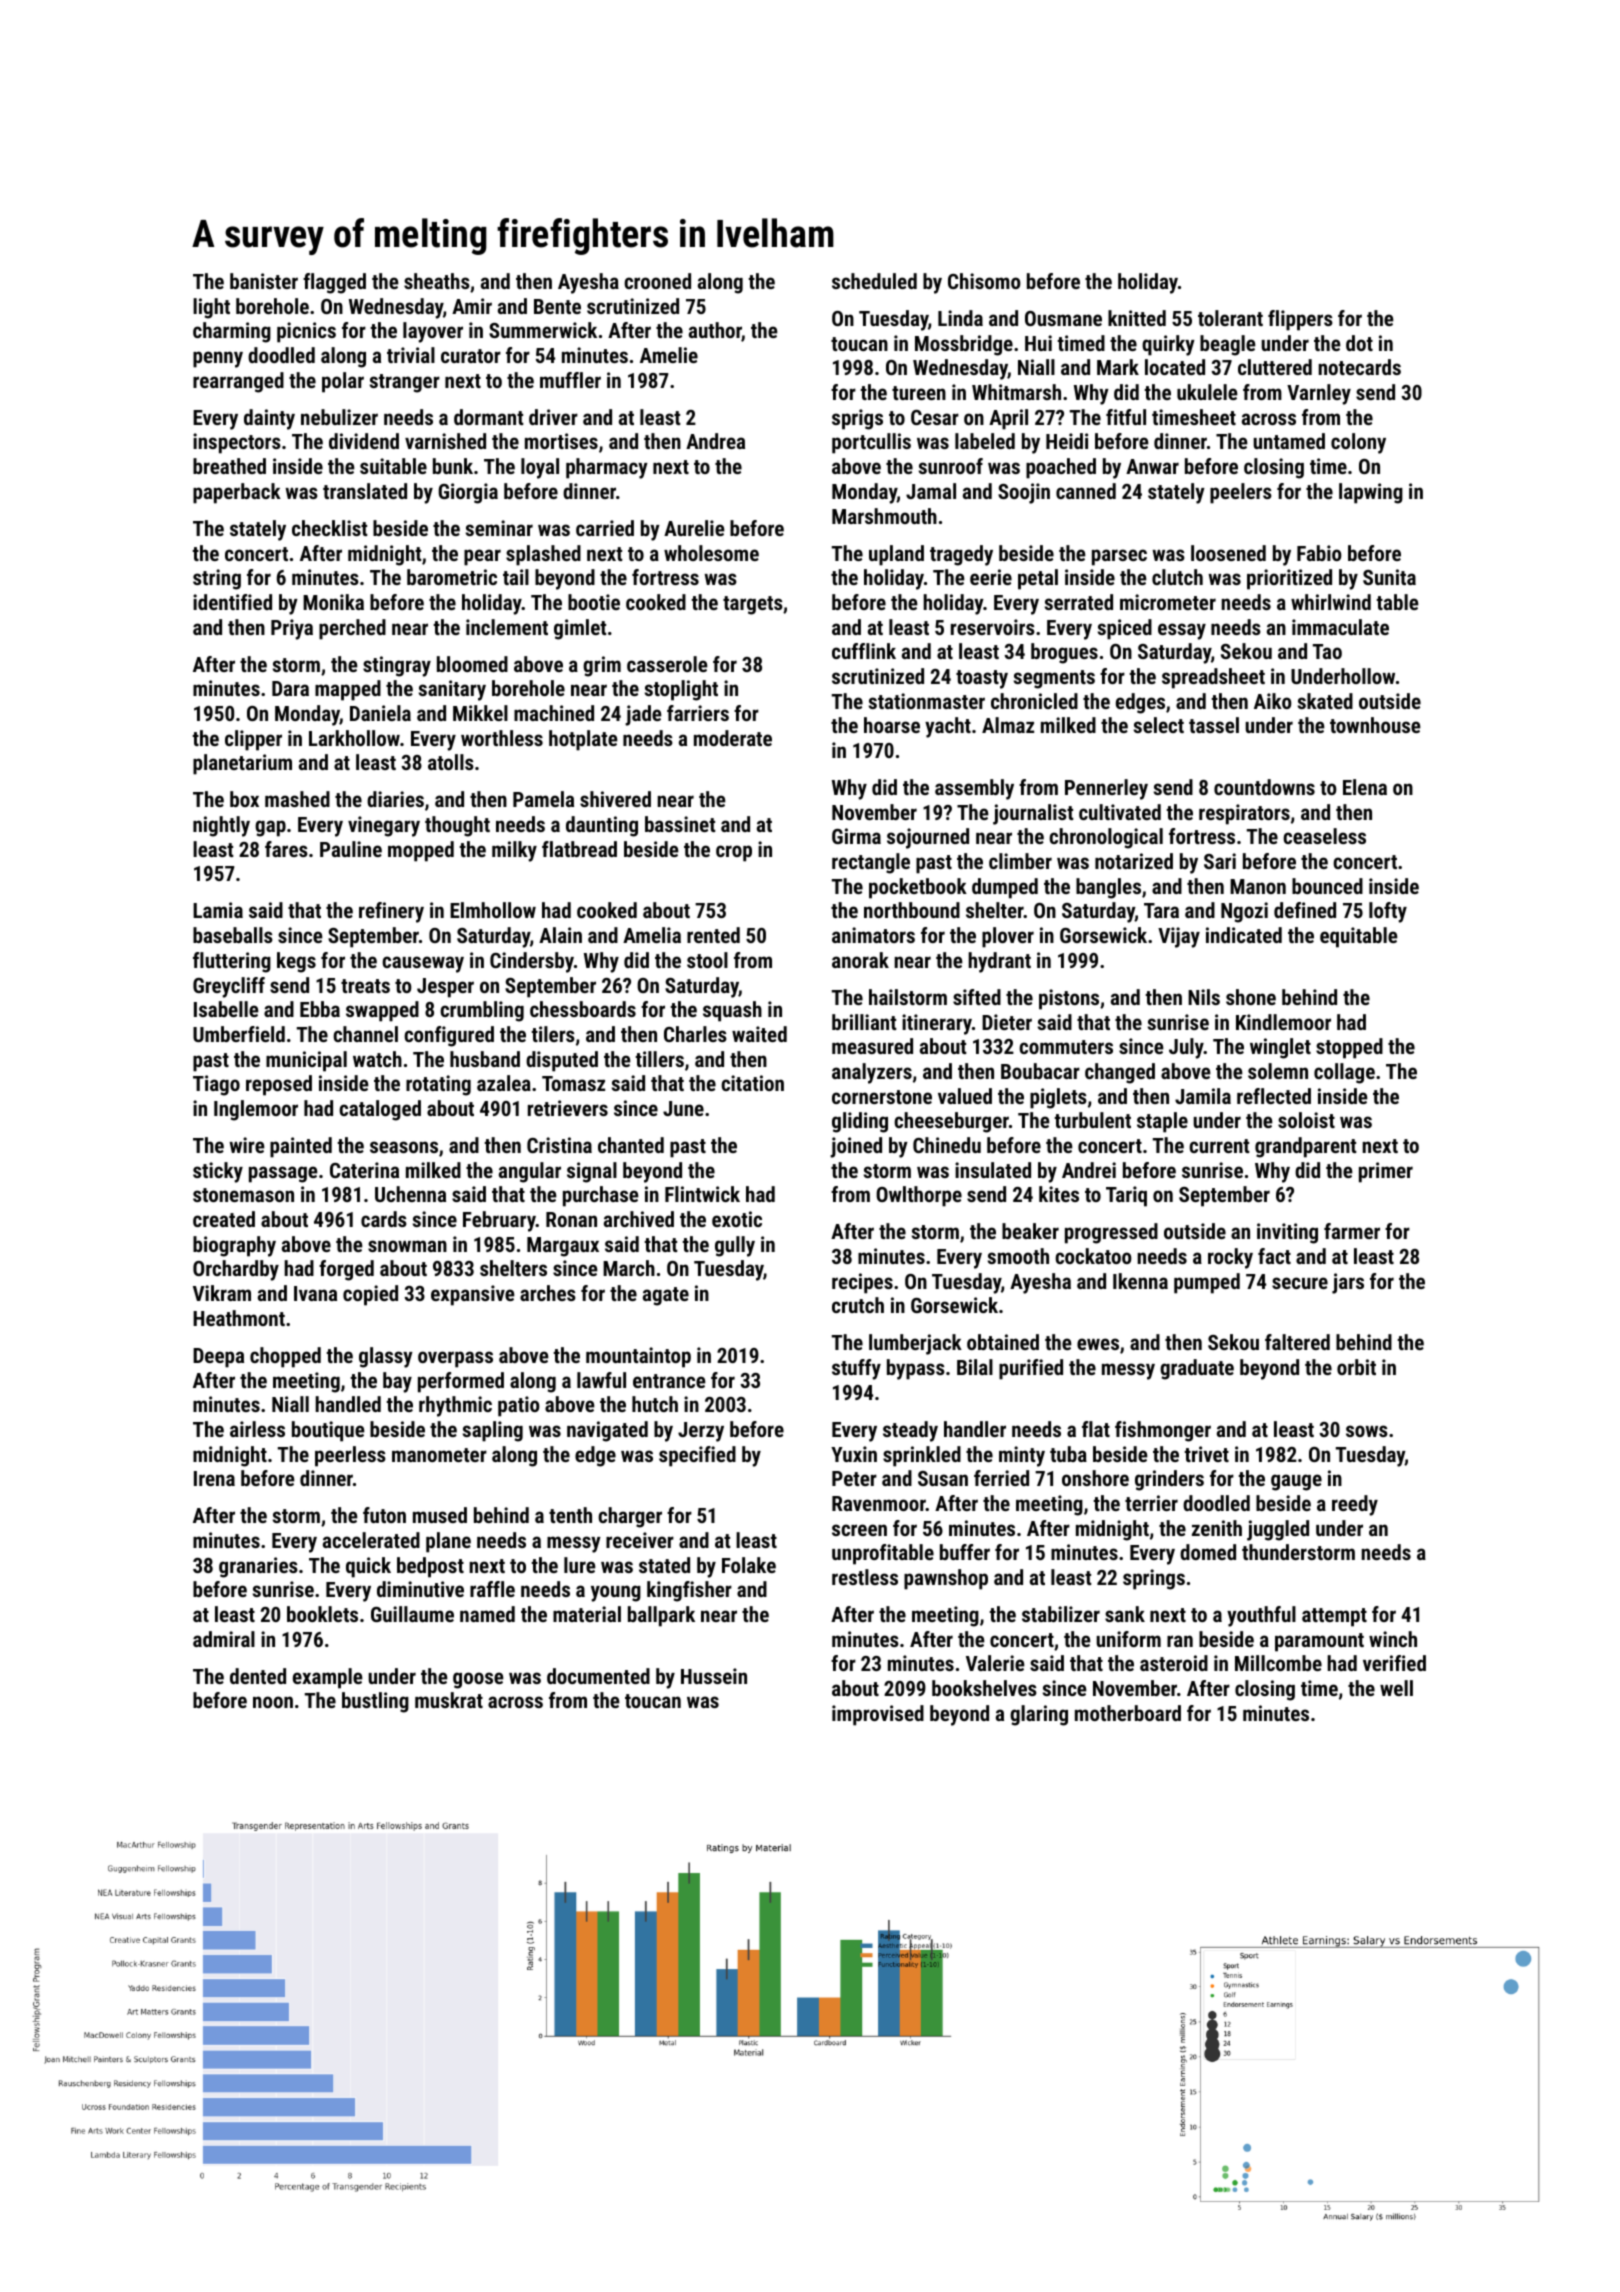 The image size is (1620, 2292). What do you see at coordinates (375, 1702) in the document?
I see `bustling` at bounding box center [375, 1702].
